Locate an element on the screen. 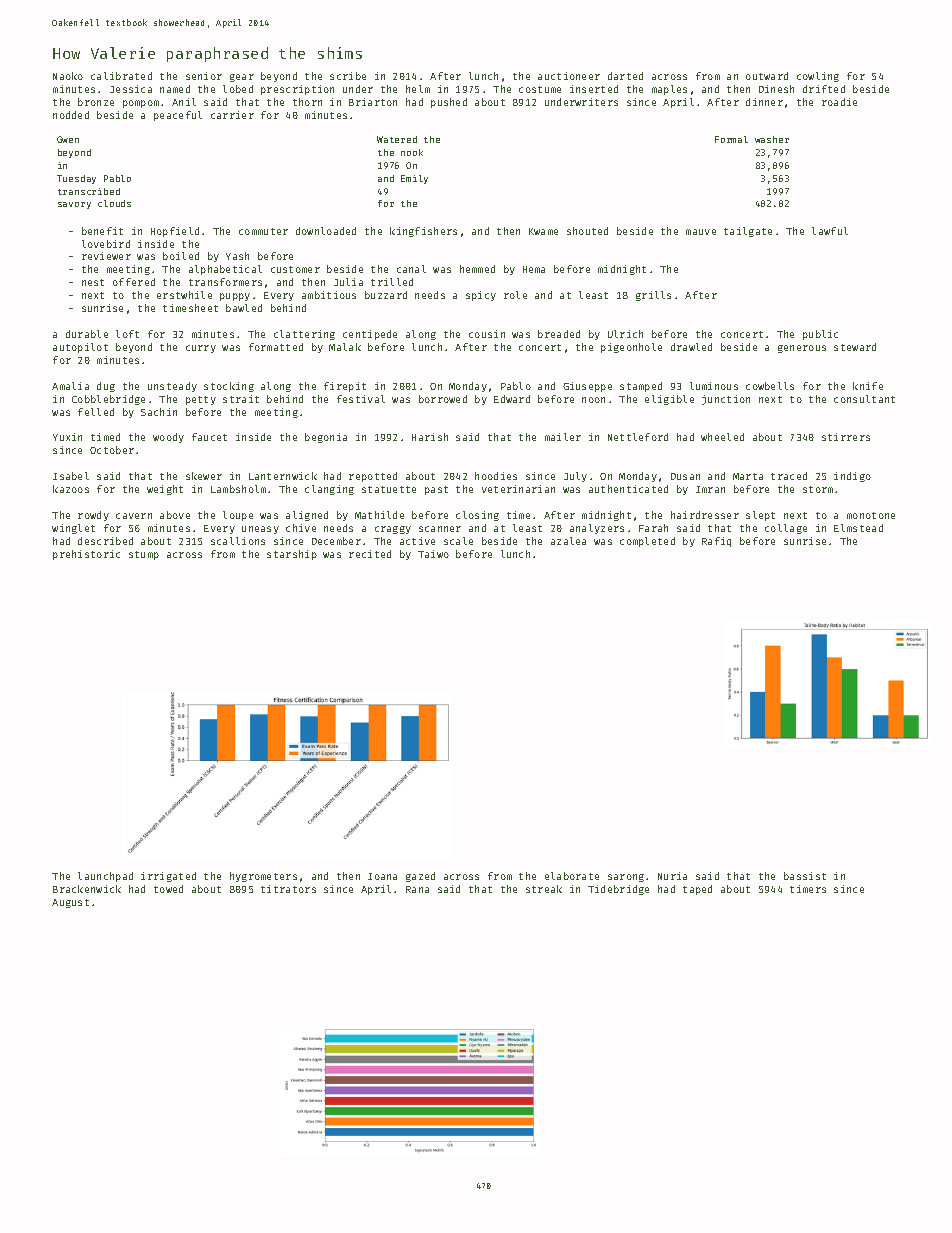 This screenshot has height=1233, width=952. ambitious is located at coordinates (329, 295).
